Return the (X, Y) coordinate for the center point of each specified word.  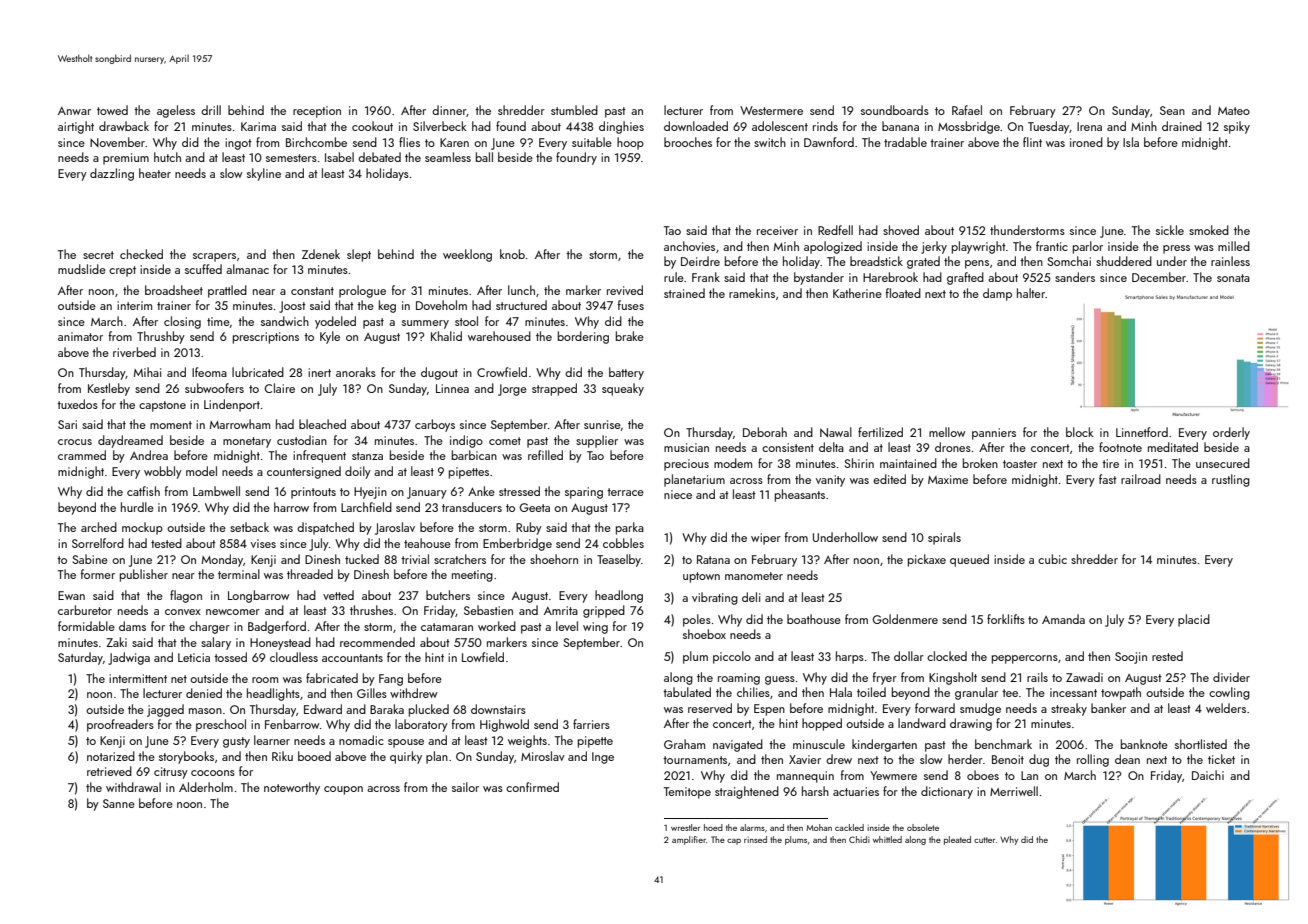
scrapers (214, 257)
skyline (264, 174)
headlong (619, 596)
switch (770, 142)
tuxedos (77, 404)
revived (625, 290)
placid (1194, 620)
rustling (1231, 480)
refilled (545, 455)
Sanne (119, 803)
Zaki (116, 642)
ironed (1086, 142)
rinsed (755, 839)
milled (1234, 246)
